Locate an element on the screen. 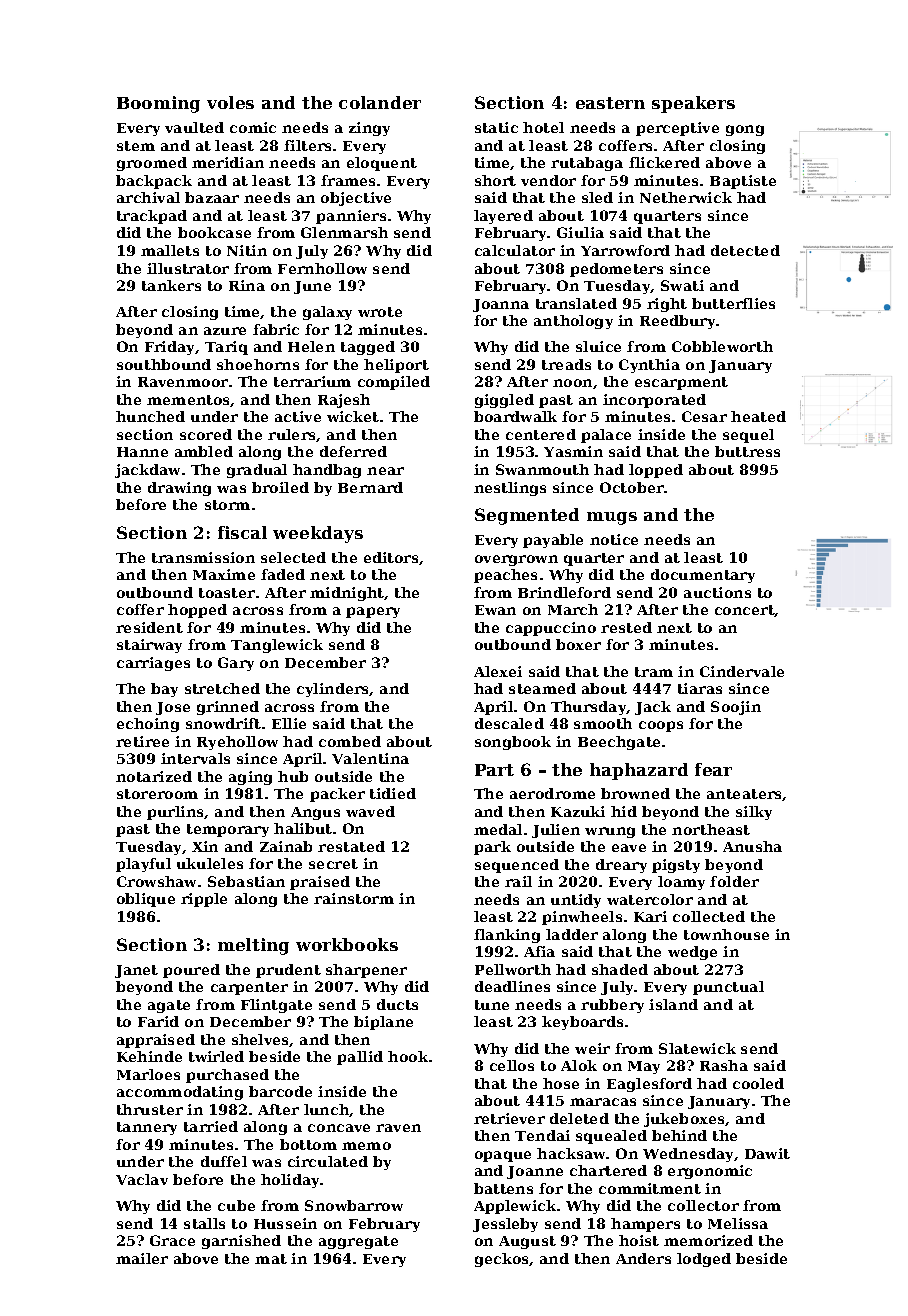 This screenshot has width=908, height=1316. duffel is located at coordinates (224, 1161).
